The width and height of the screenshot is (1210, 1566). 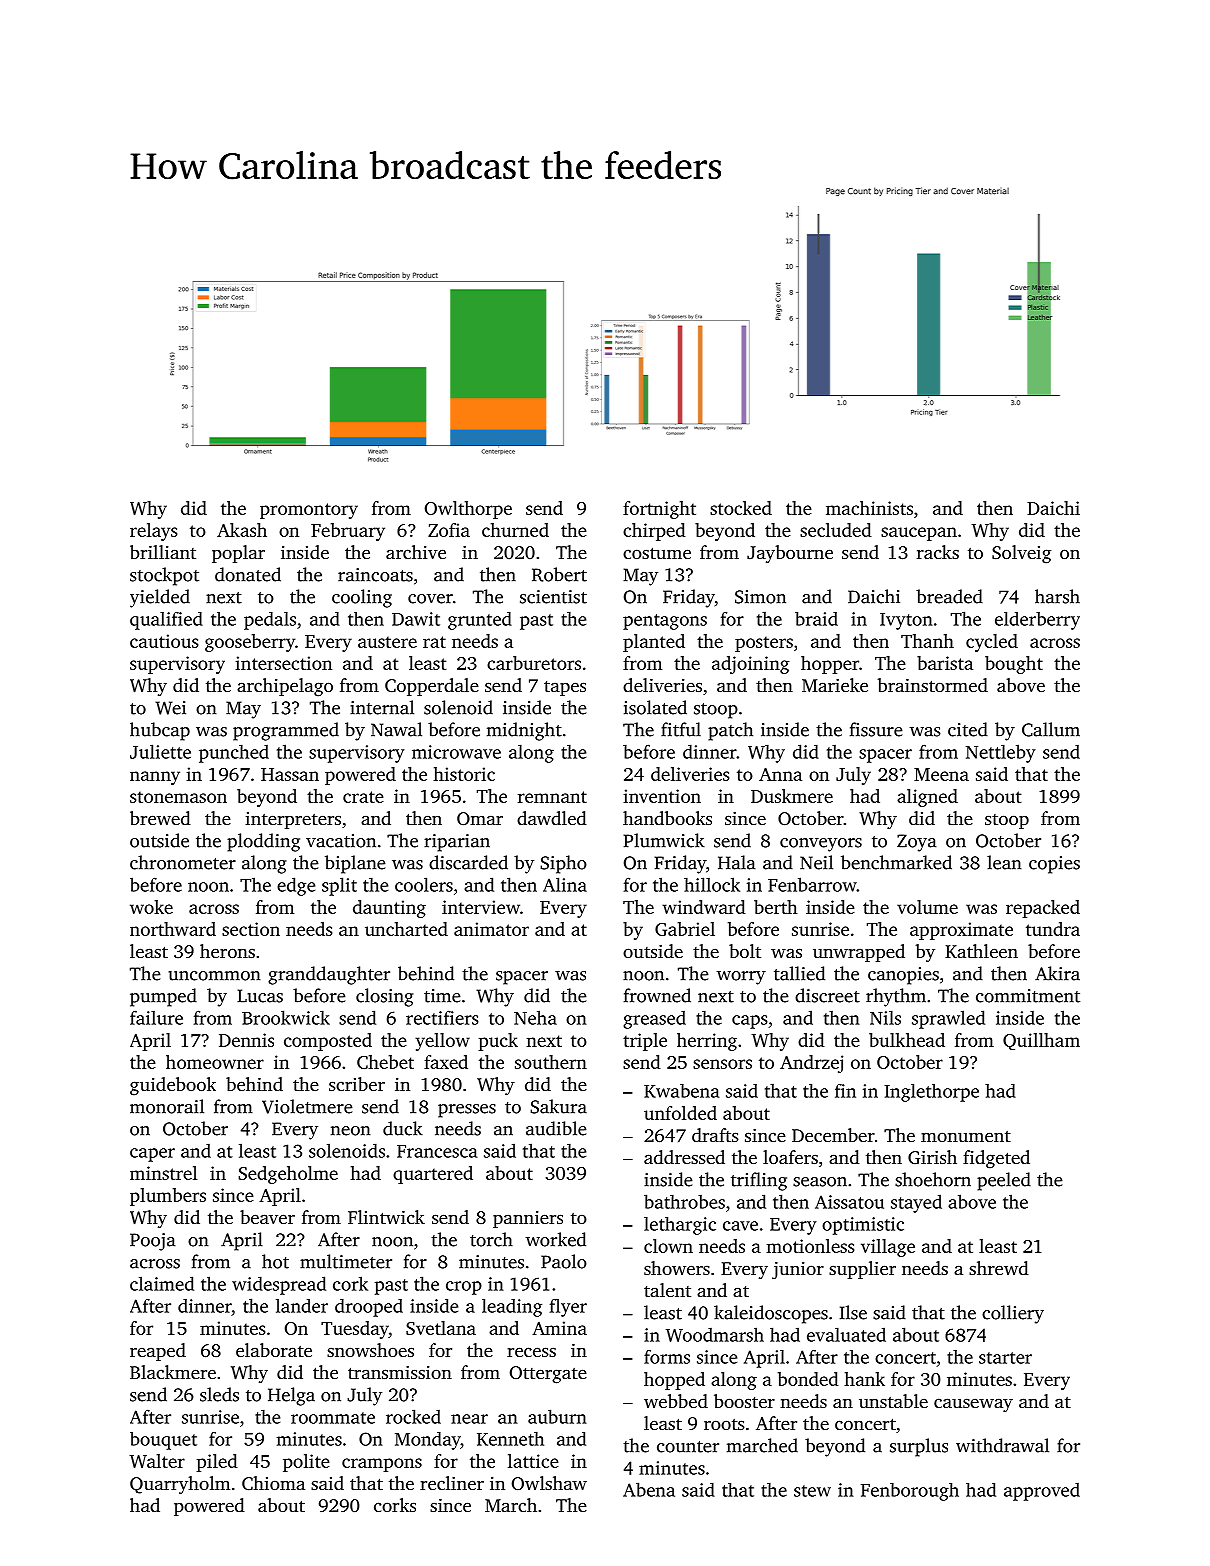 What do you see at coordinates (927, 798) in the screenshot?
I see `aligned` at bounding box center [927, 798].
